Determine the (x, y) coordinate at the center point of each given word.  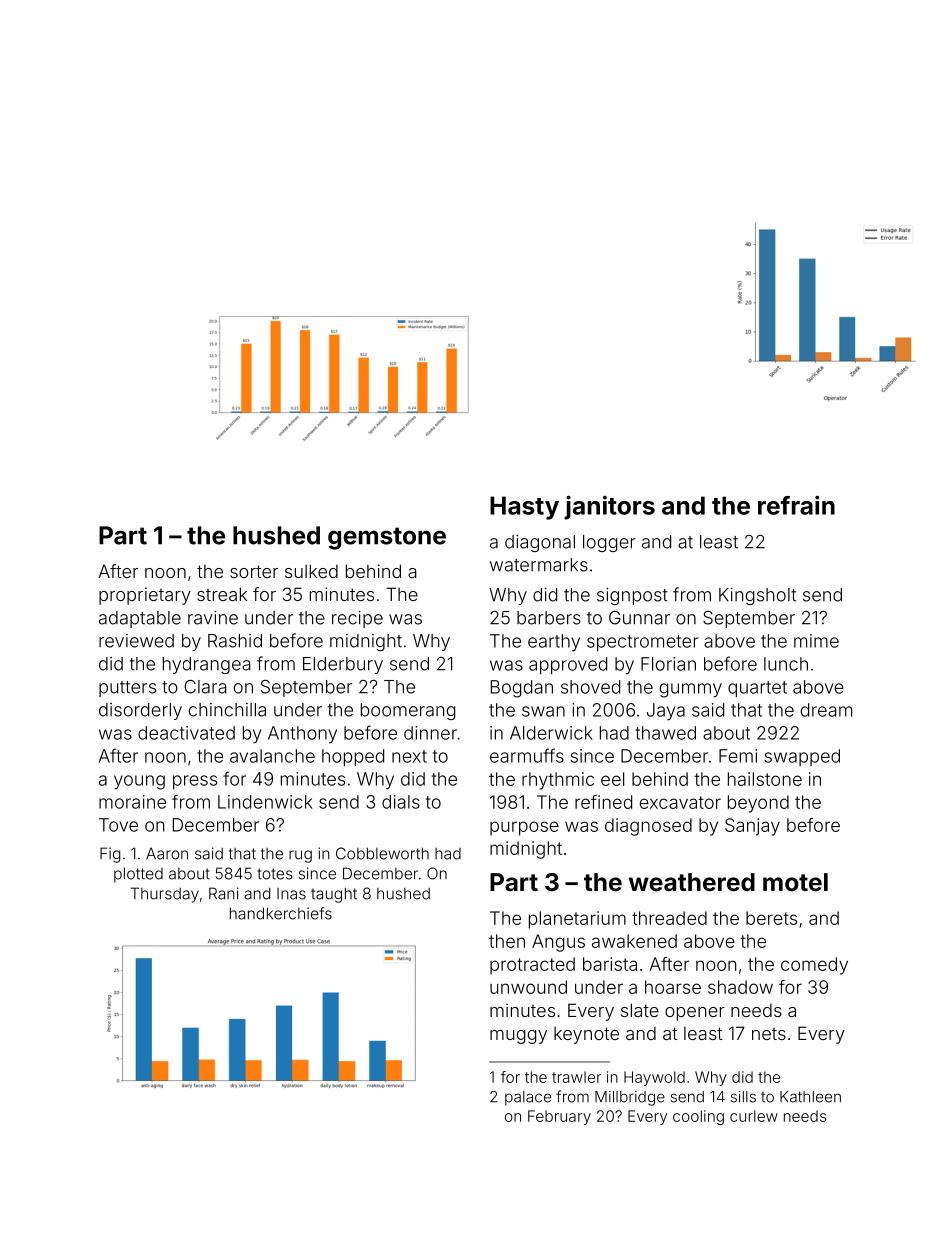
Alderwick (551, 733)
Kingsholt (757, 596)
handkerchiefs (281, 913)
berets (771, 918)
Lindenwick (265, 802)
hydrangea (207, 665)
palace (528, 1098)
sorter (254, 571)
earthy (554, 643)
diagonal (540, 543)
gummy (691, 690)
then (507, 941)
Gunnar (639, 618)
